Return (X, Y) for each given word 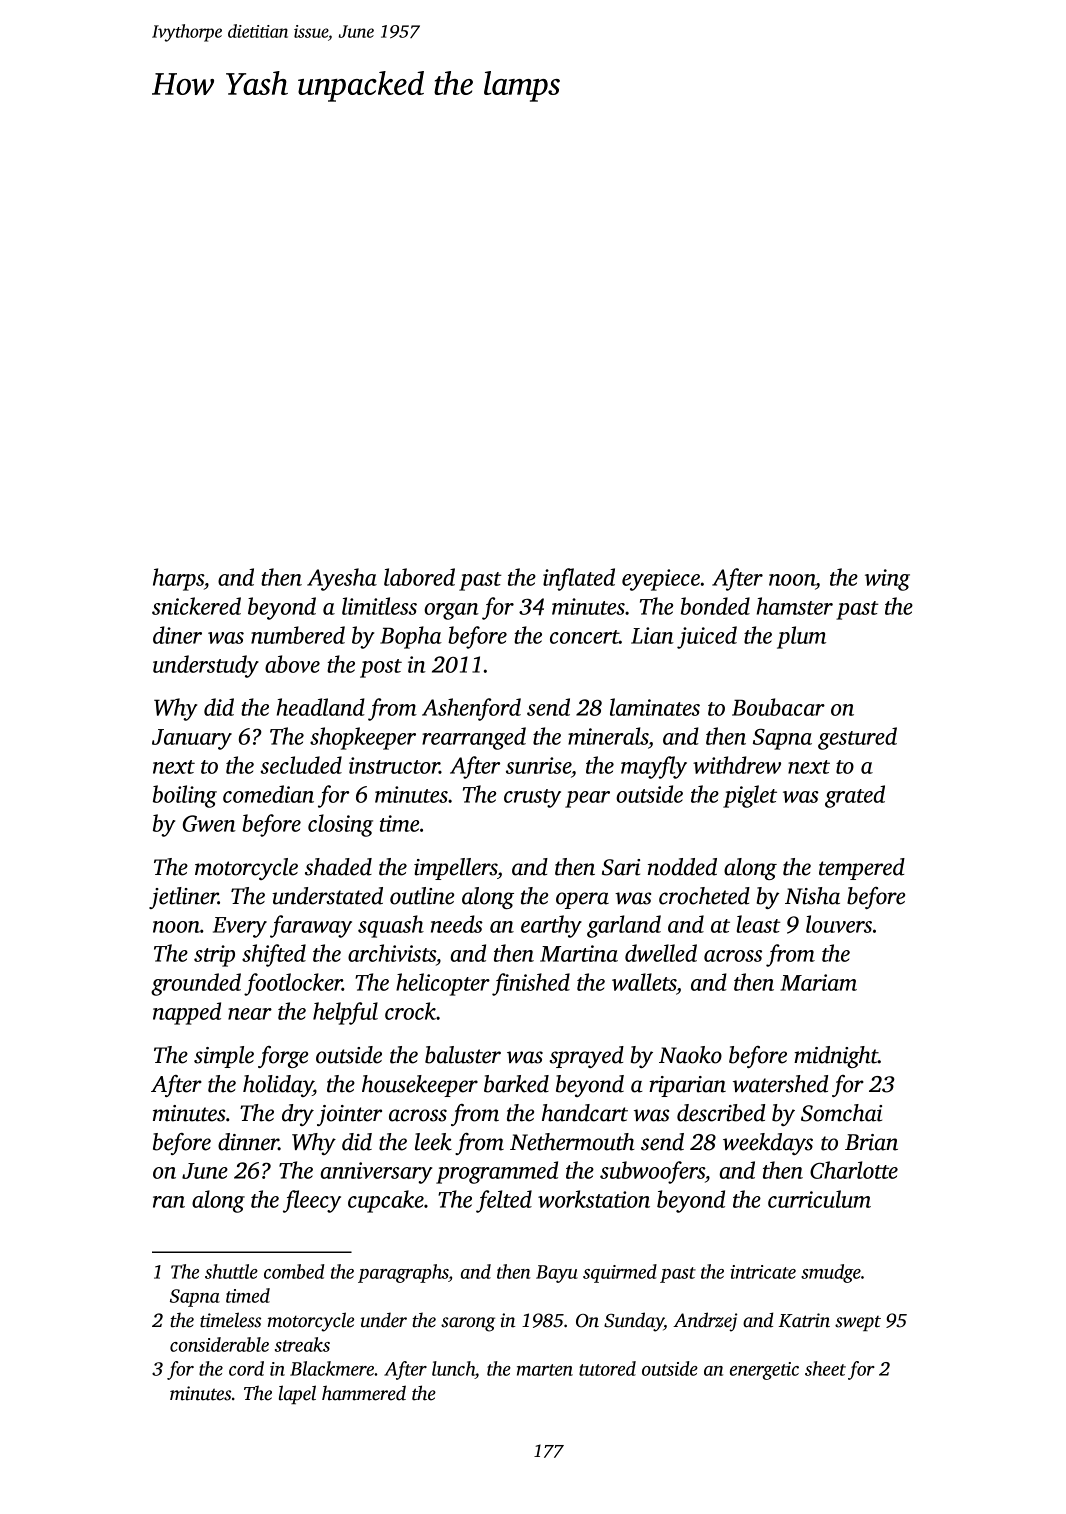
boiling (185, 796)
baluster (463, 1055)
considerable (219, 1344)
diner (177, 635)
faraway (311, 926)
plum (801, 637)
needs (457, 924)
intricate (763, 1272)
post (381, 668)
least (759, 924)
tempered (862, 869)
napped (187, 1013)
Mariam (818, 982)
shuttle (231, 1271)
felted (504, 1201)
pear (587, 799)
